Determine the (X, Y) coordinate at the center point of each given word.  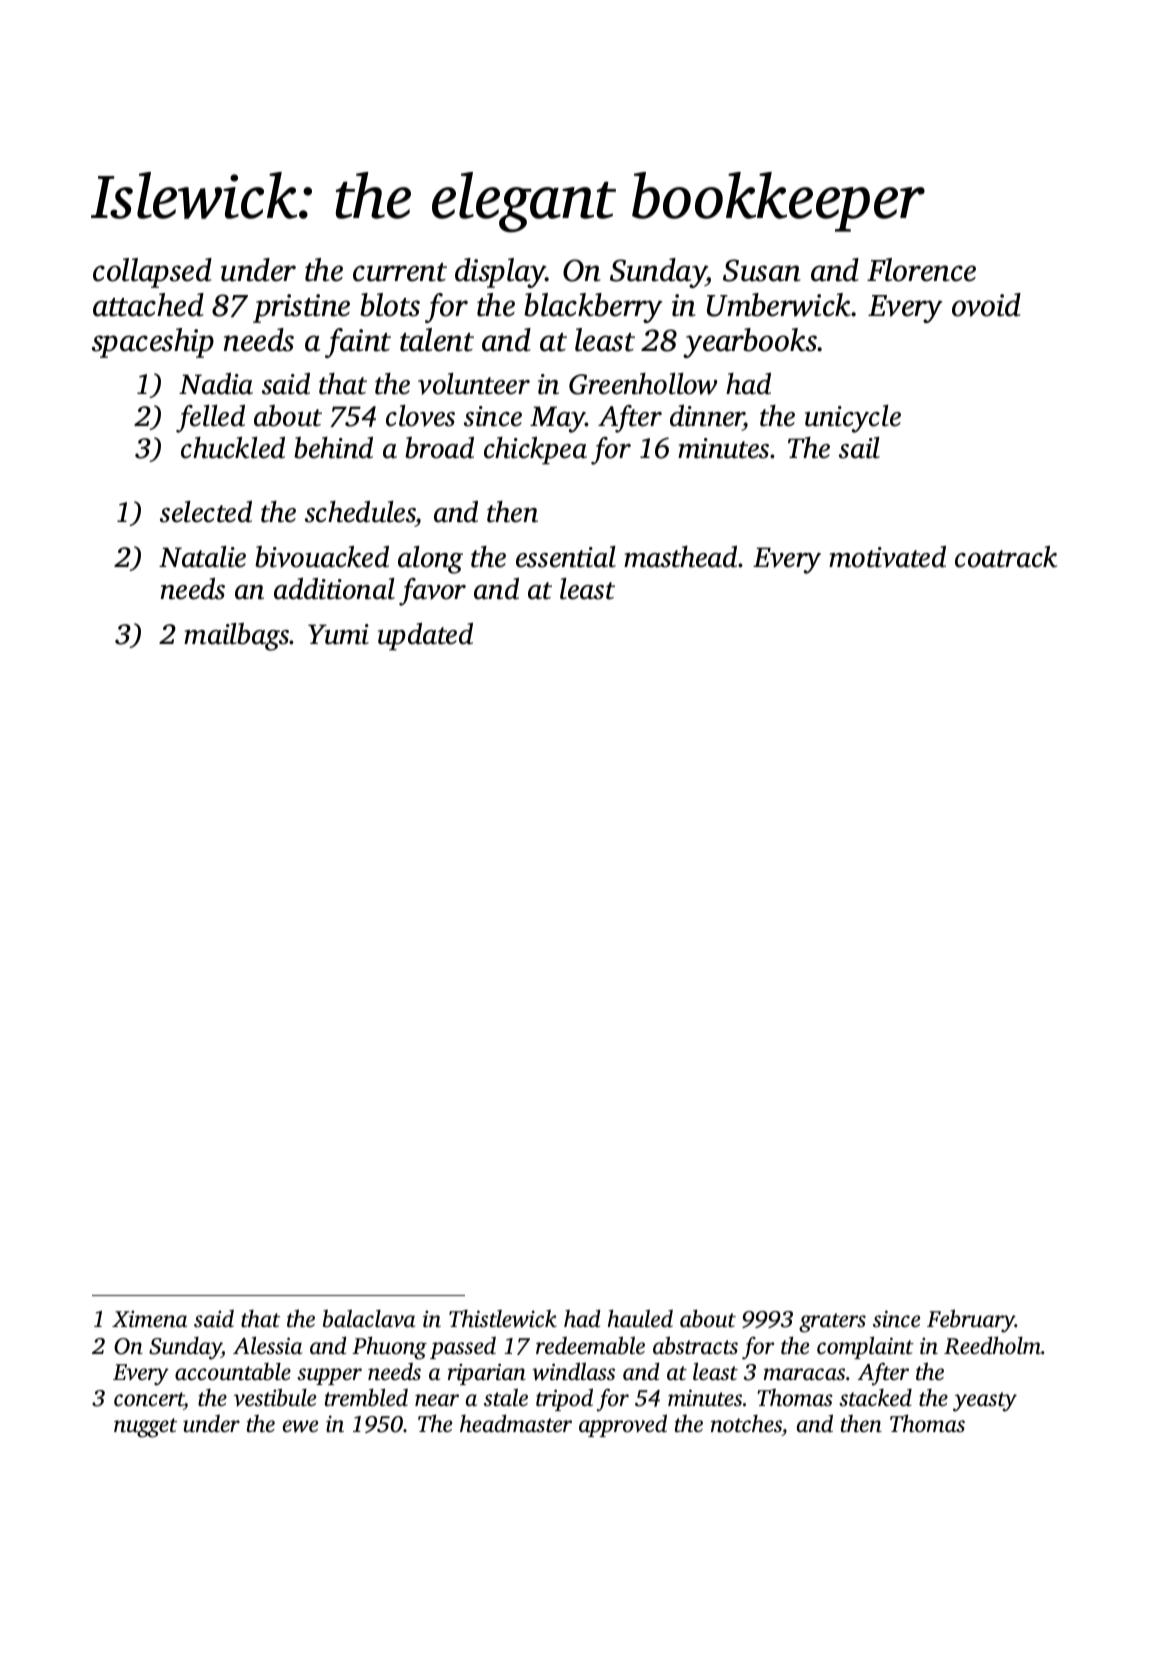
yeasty (985, 1402)
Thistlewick (503, 1318)
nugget (145, 1428)
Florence (921, 270)
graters (832, 1323)
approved (623, 1425)
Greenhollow (643, 384)
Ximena (149, 1319)
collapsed (152, 273)
